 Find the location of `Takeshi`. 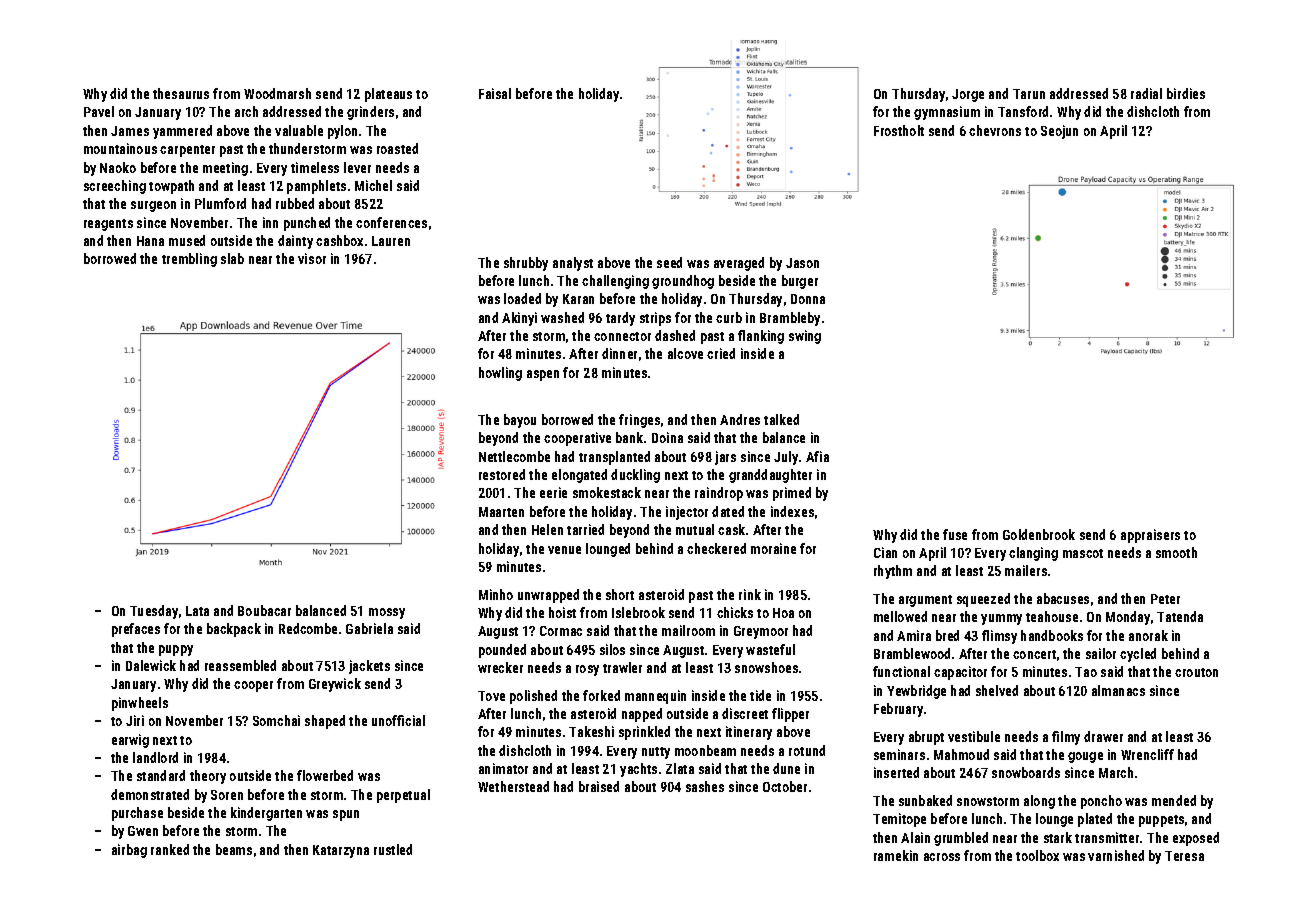

Takeshi is located at coordinates (591, 731).
